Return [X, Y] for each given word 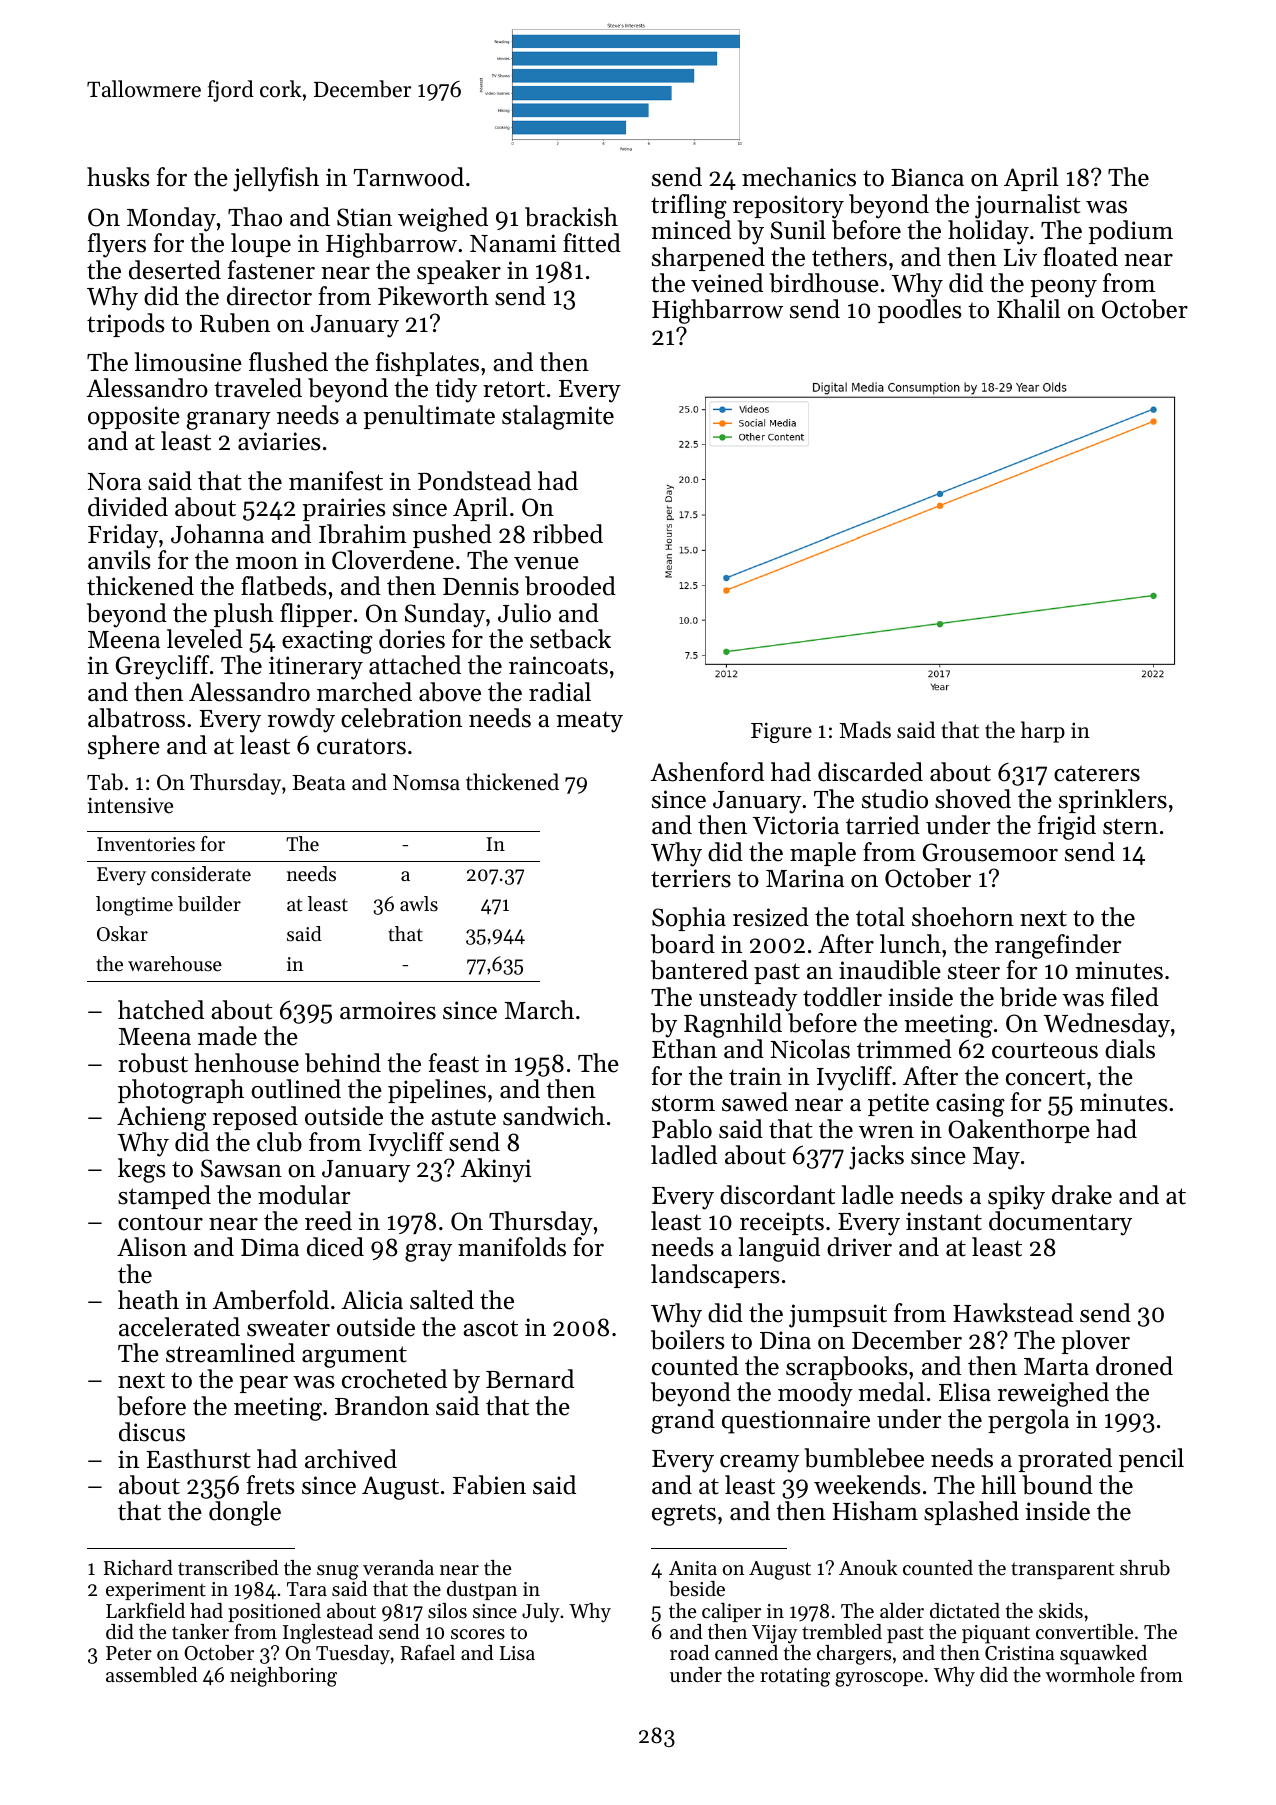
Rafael [428, 1652]
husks [118, 177]
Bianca [927, 177]
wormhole [1090, 1675]
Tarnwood [409, 177]
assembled [151, 1675]
